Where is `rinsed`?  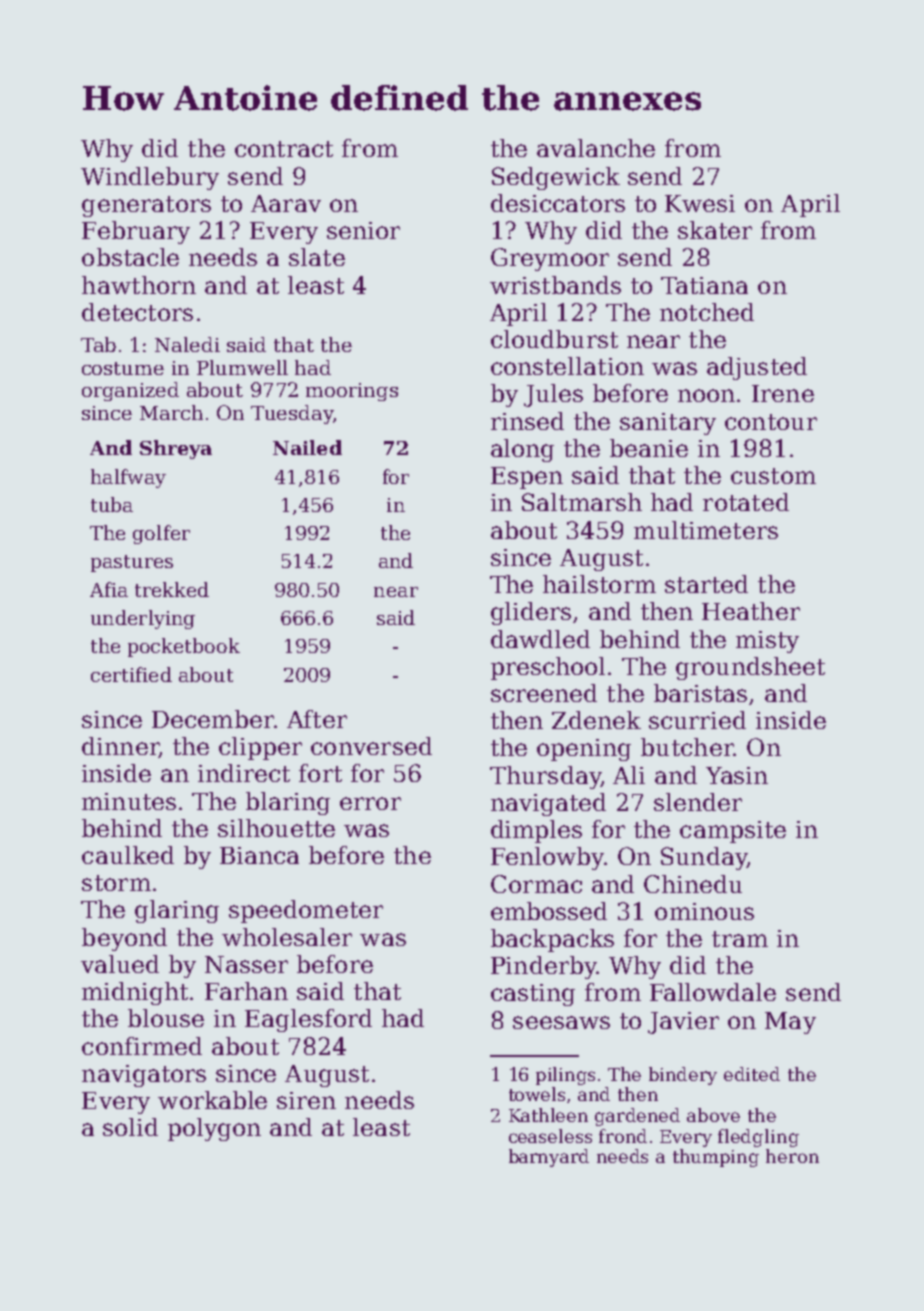 rinsed is located at coordinates (527, 421).
